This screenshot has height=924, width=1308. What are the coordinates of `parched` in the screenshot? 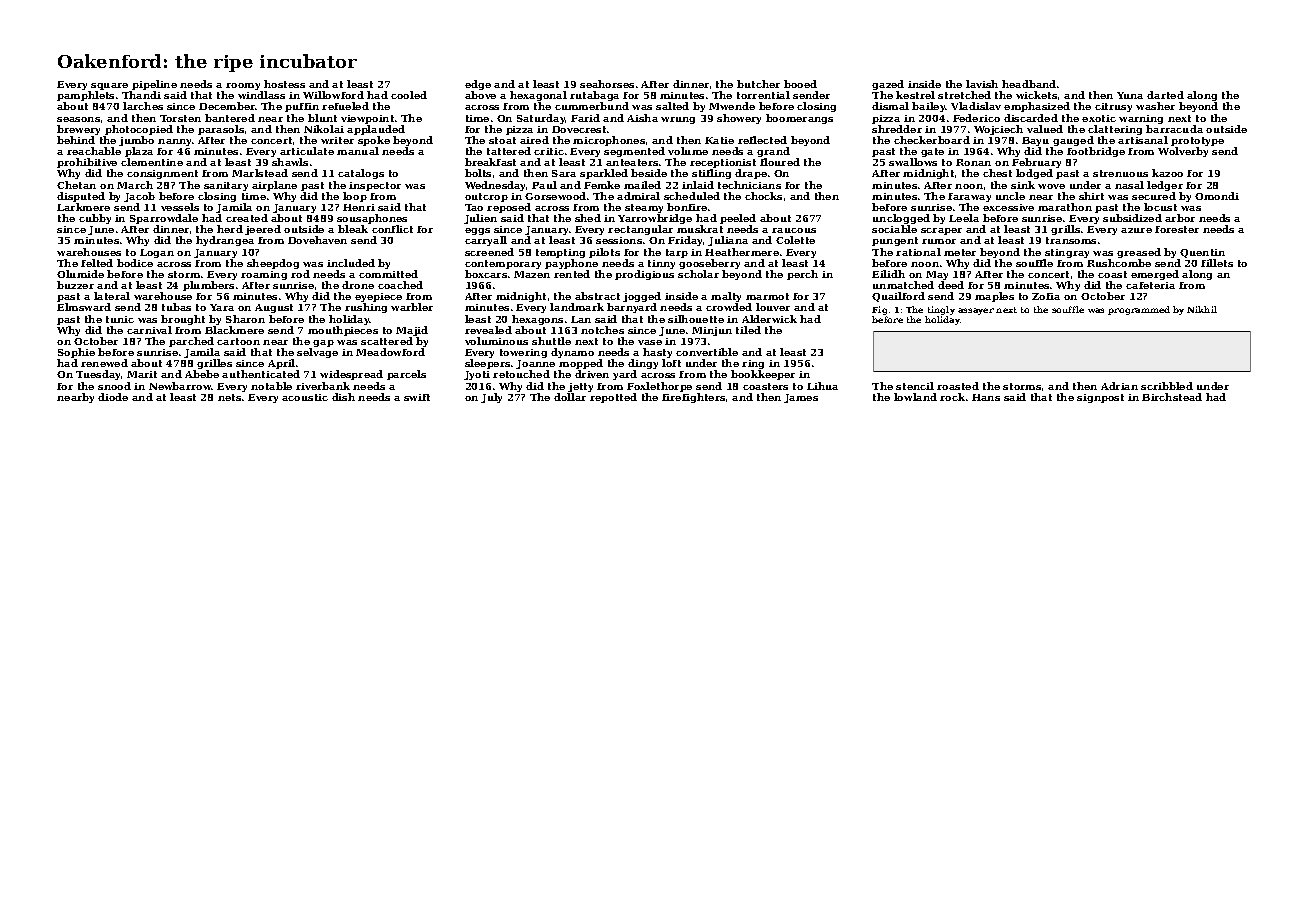 It's located at (191, 342).
